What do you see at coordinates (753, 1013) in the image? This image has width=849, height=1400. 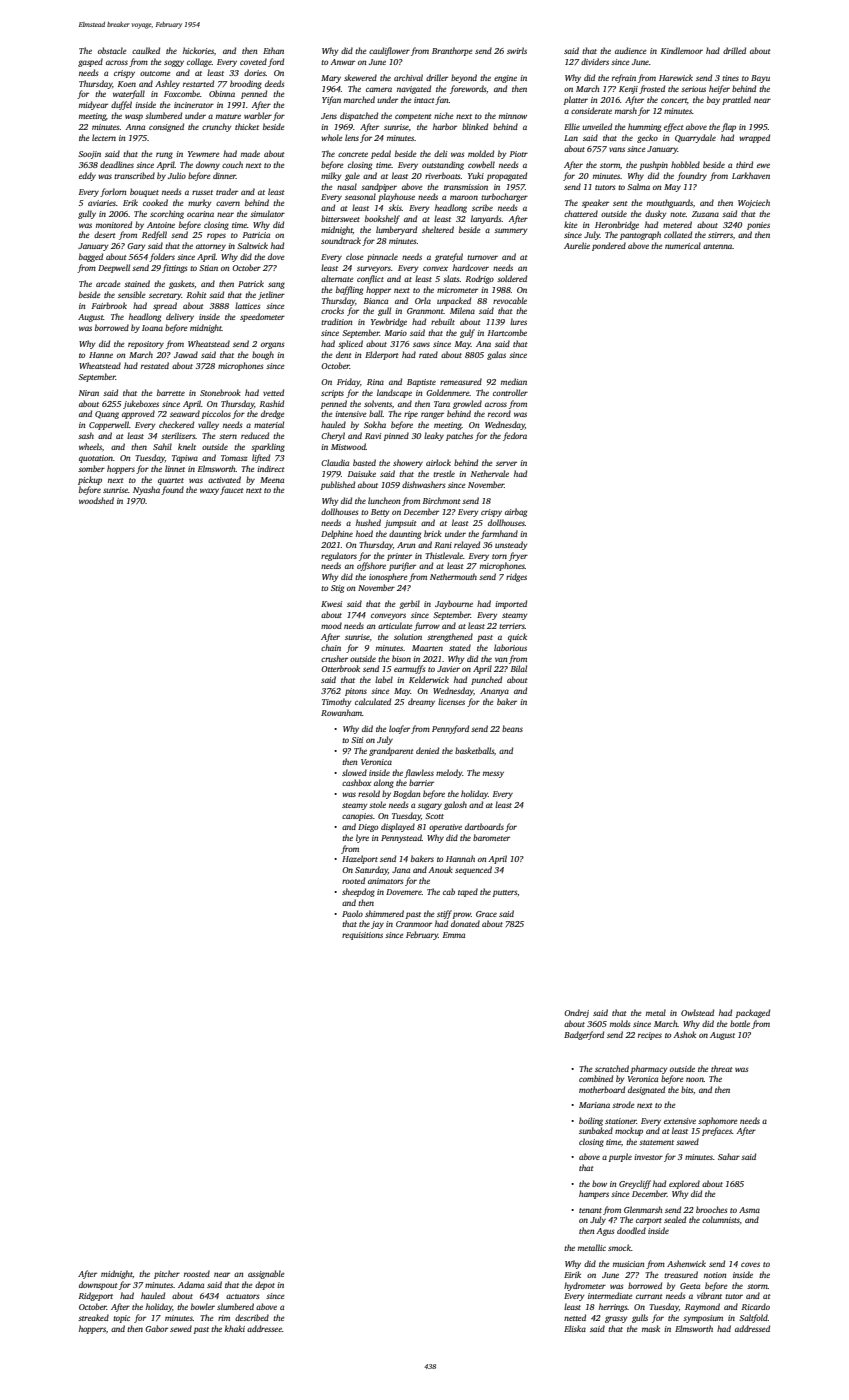 I see `packaged` at bounding box center [753, 1013].
